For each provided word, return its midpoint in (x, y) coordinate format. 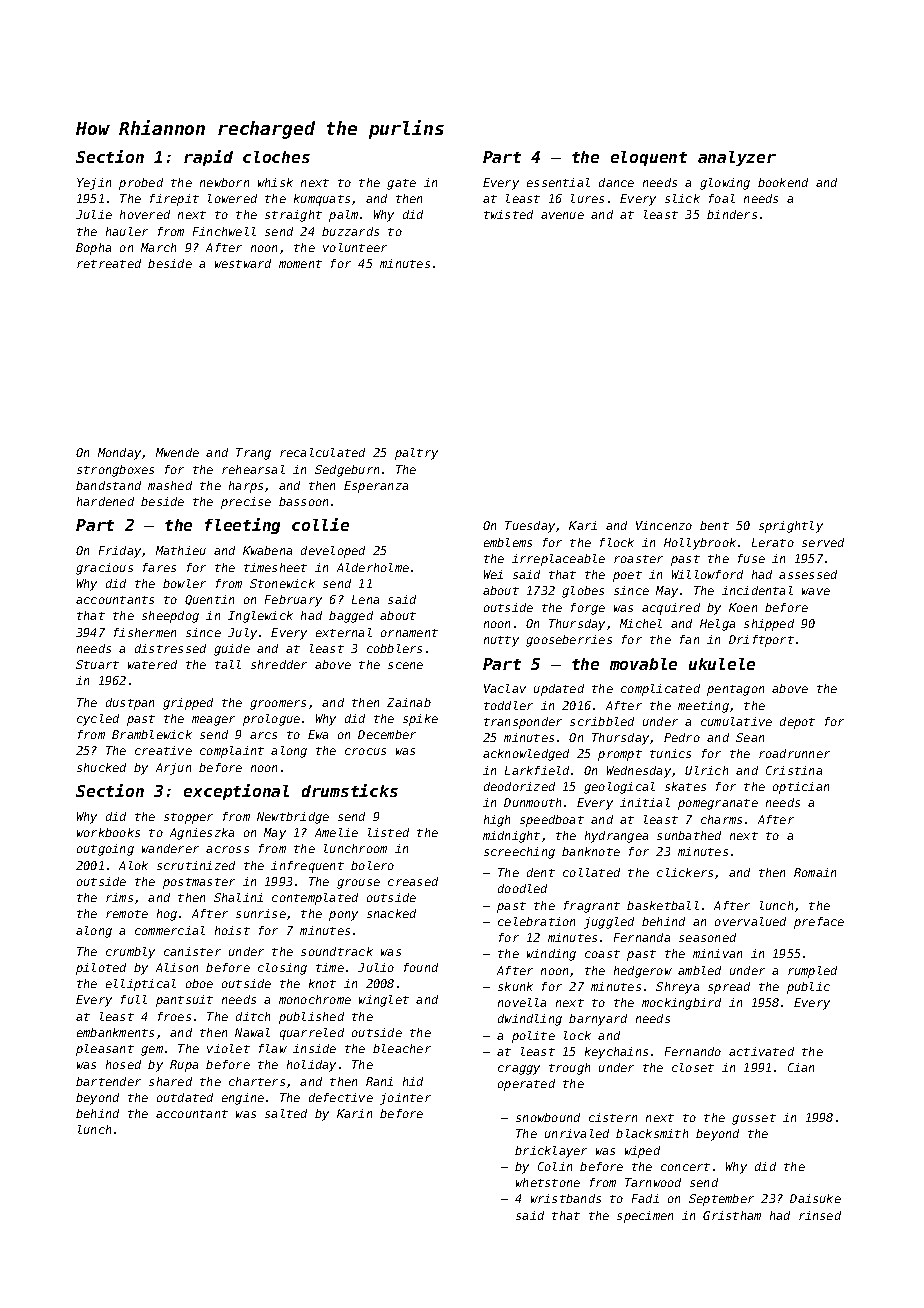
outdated (185, 1097)
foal (722, 198)
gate (401, 184)
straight (293, 216)
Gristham (732, 1215)
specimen (645, 1217)
